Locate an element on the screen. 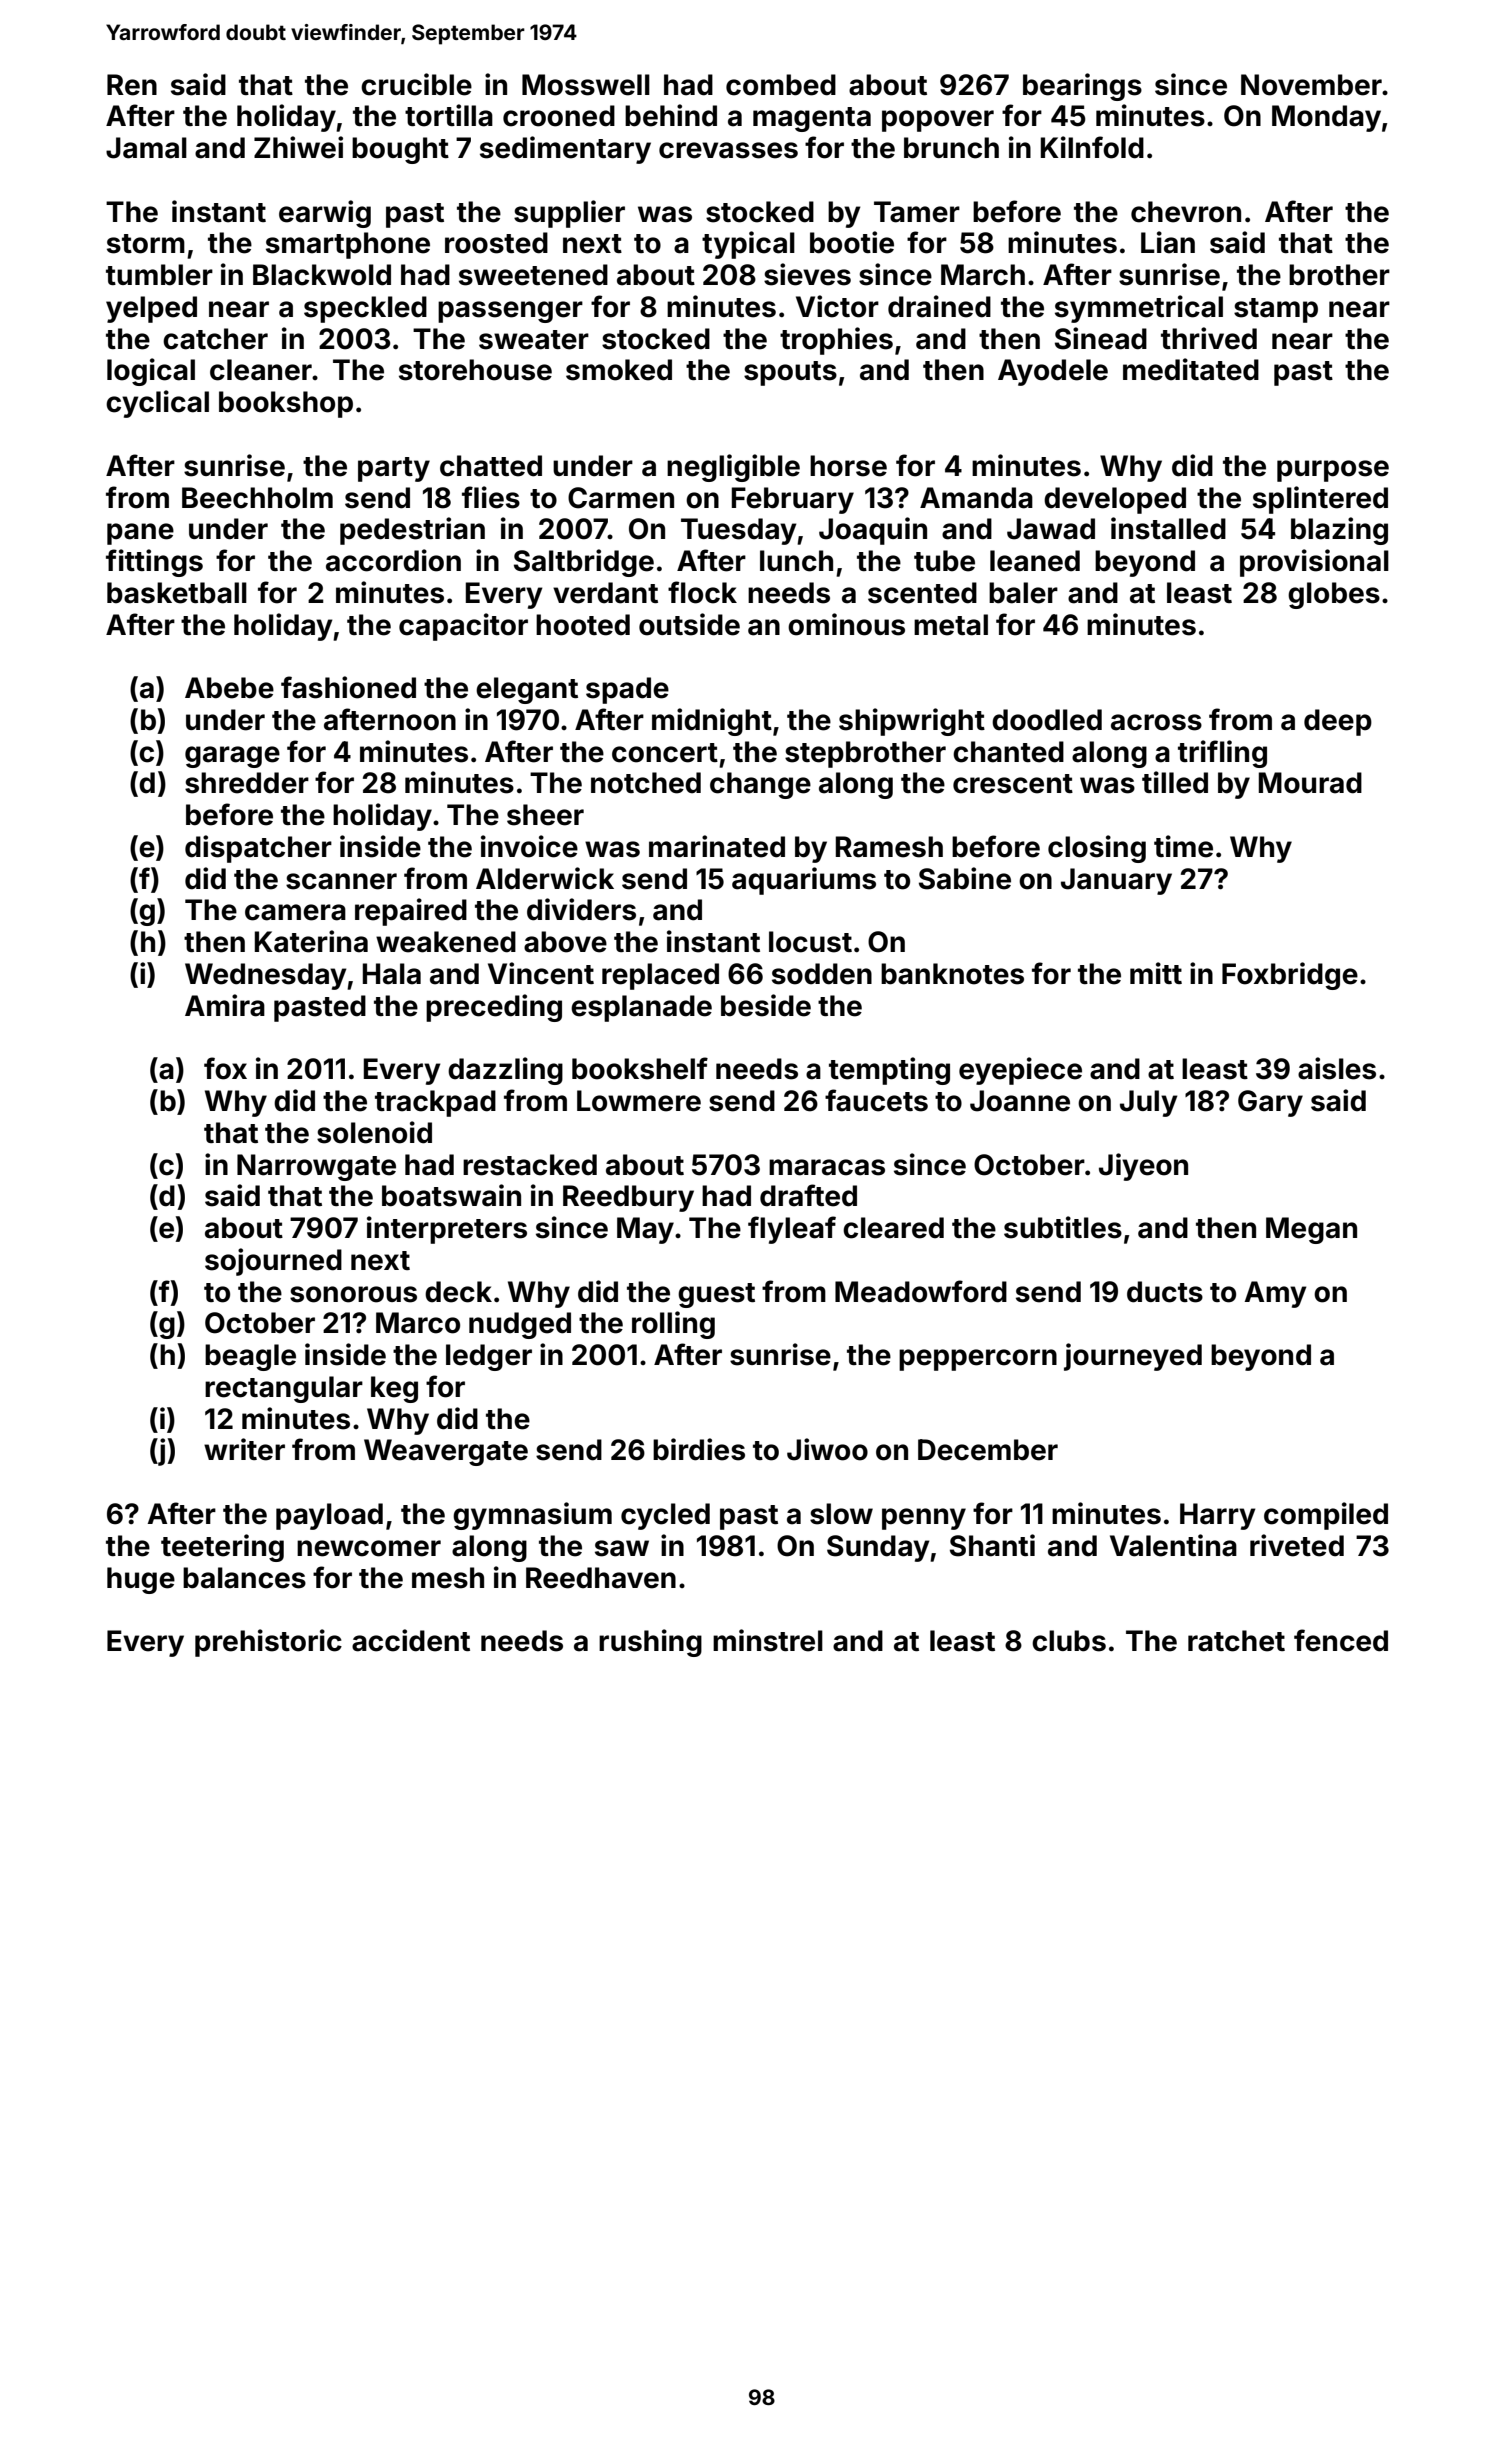 Image resolution: width=1496 pixels, height=2464 pixels. Amira is located at coordinates (225, 1005).
